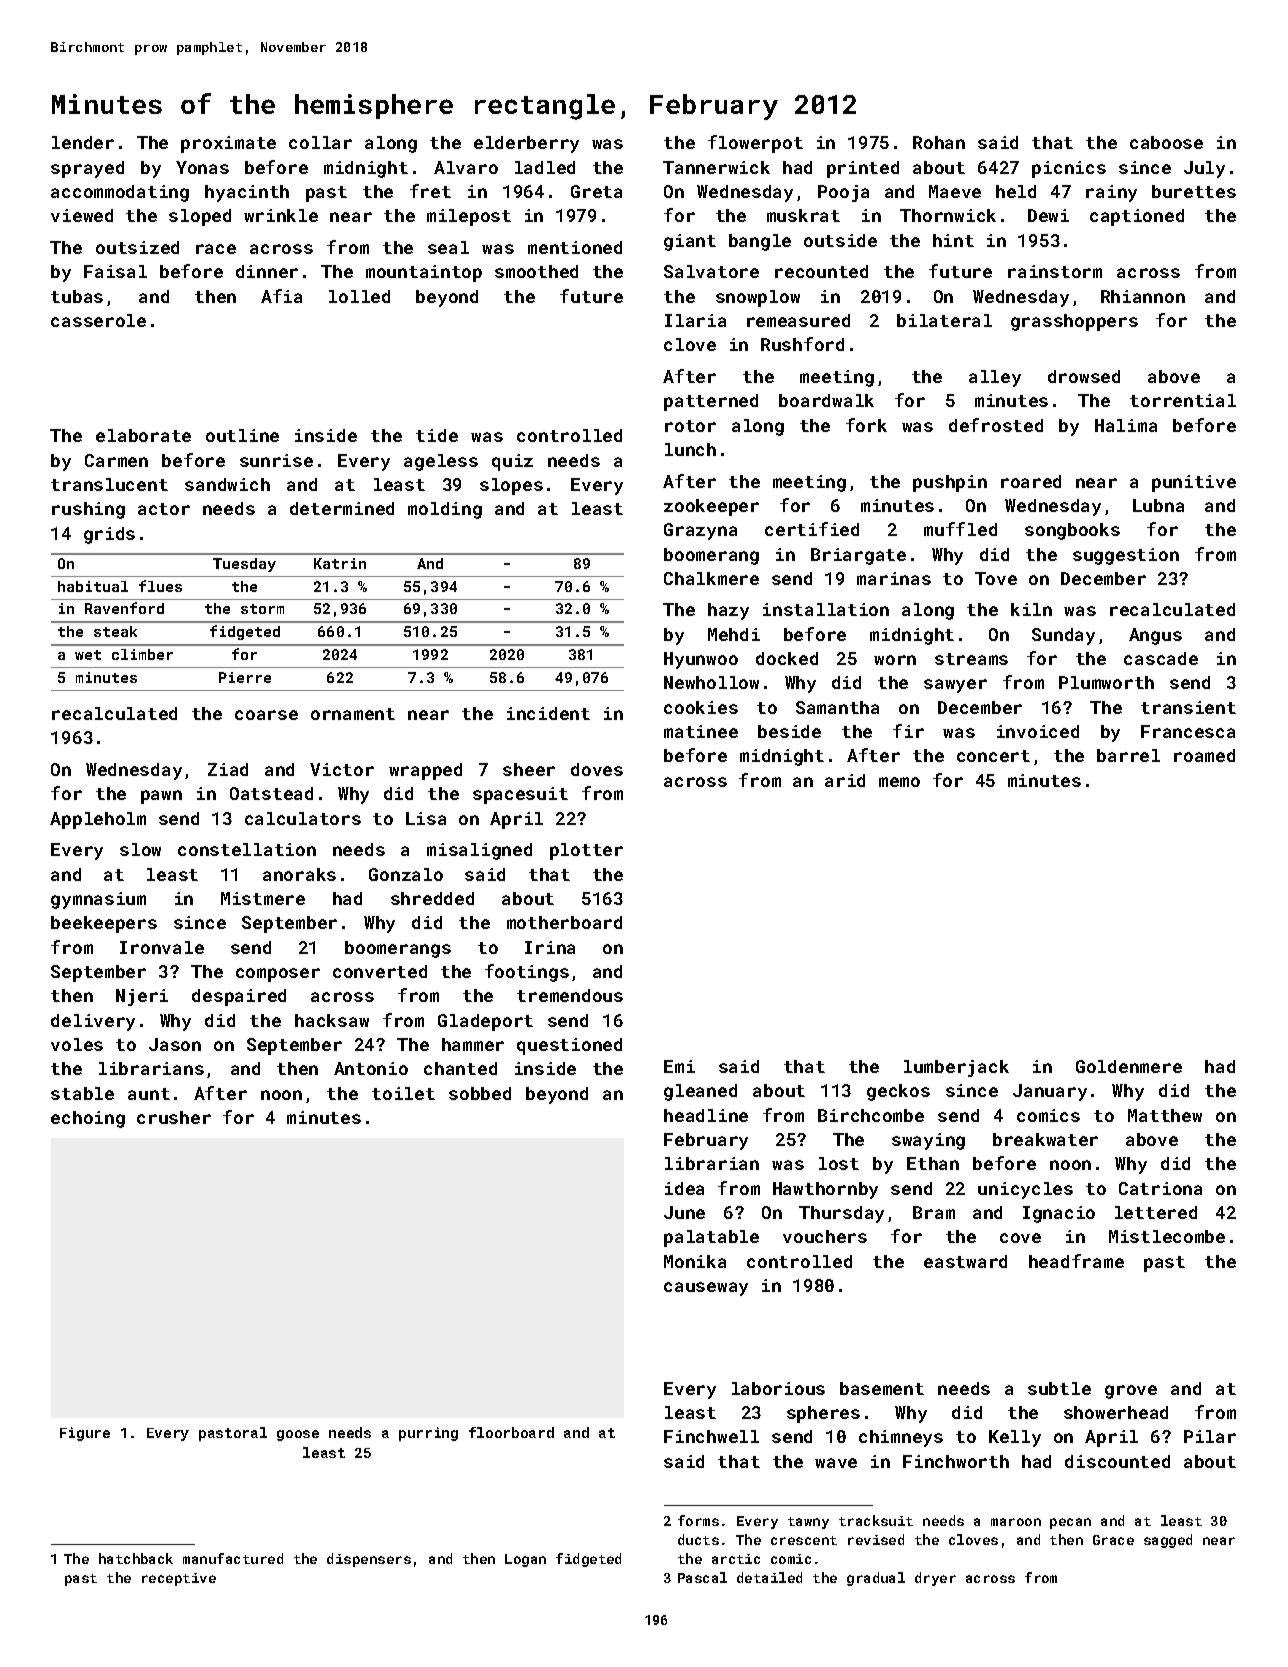 Image resolution: width=1288 pixels, height=1667 pixels. Describe the element at coordinates (525, 1560) in the image. I see `Logan` at that location.
